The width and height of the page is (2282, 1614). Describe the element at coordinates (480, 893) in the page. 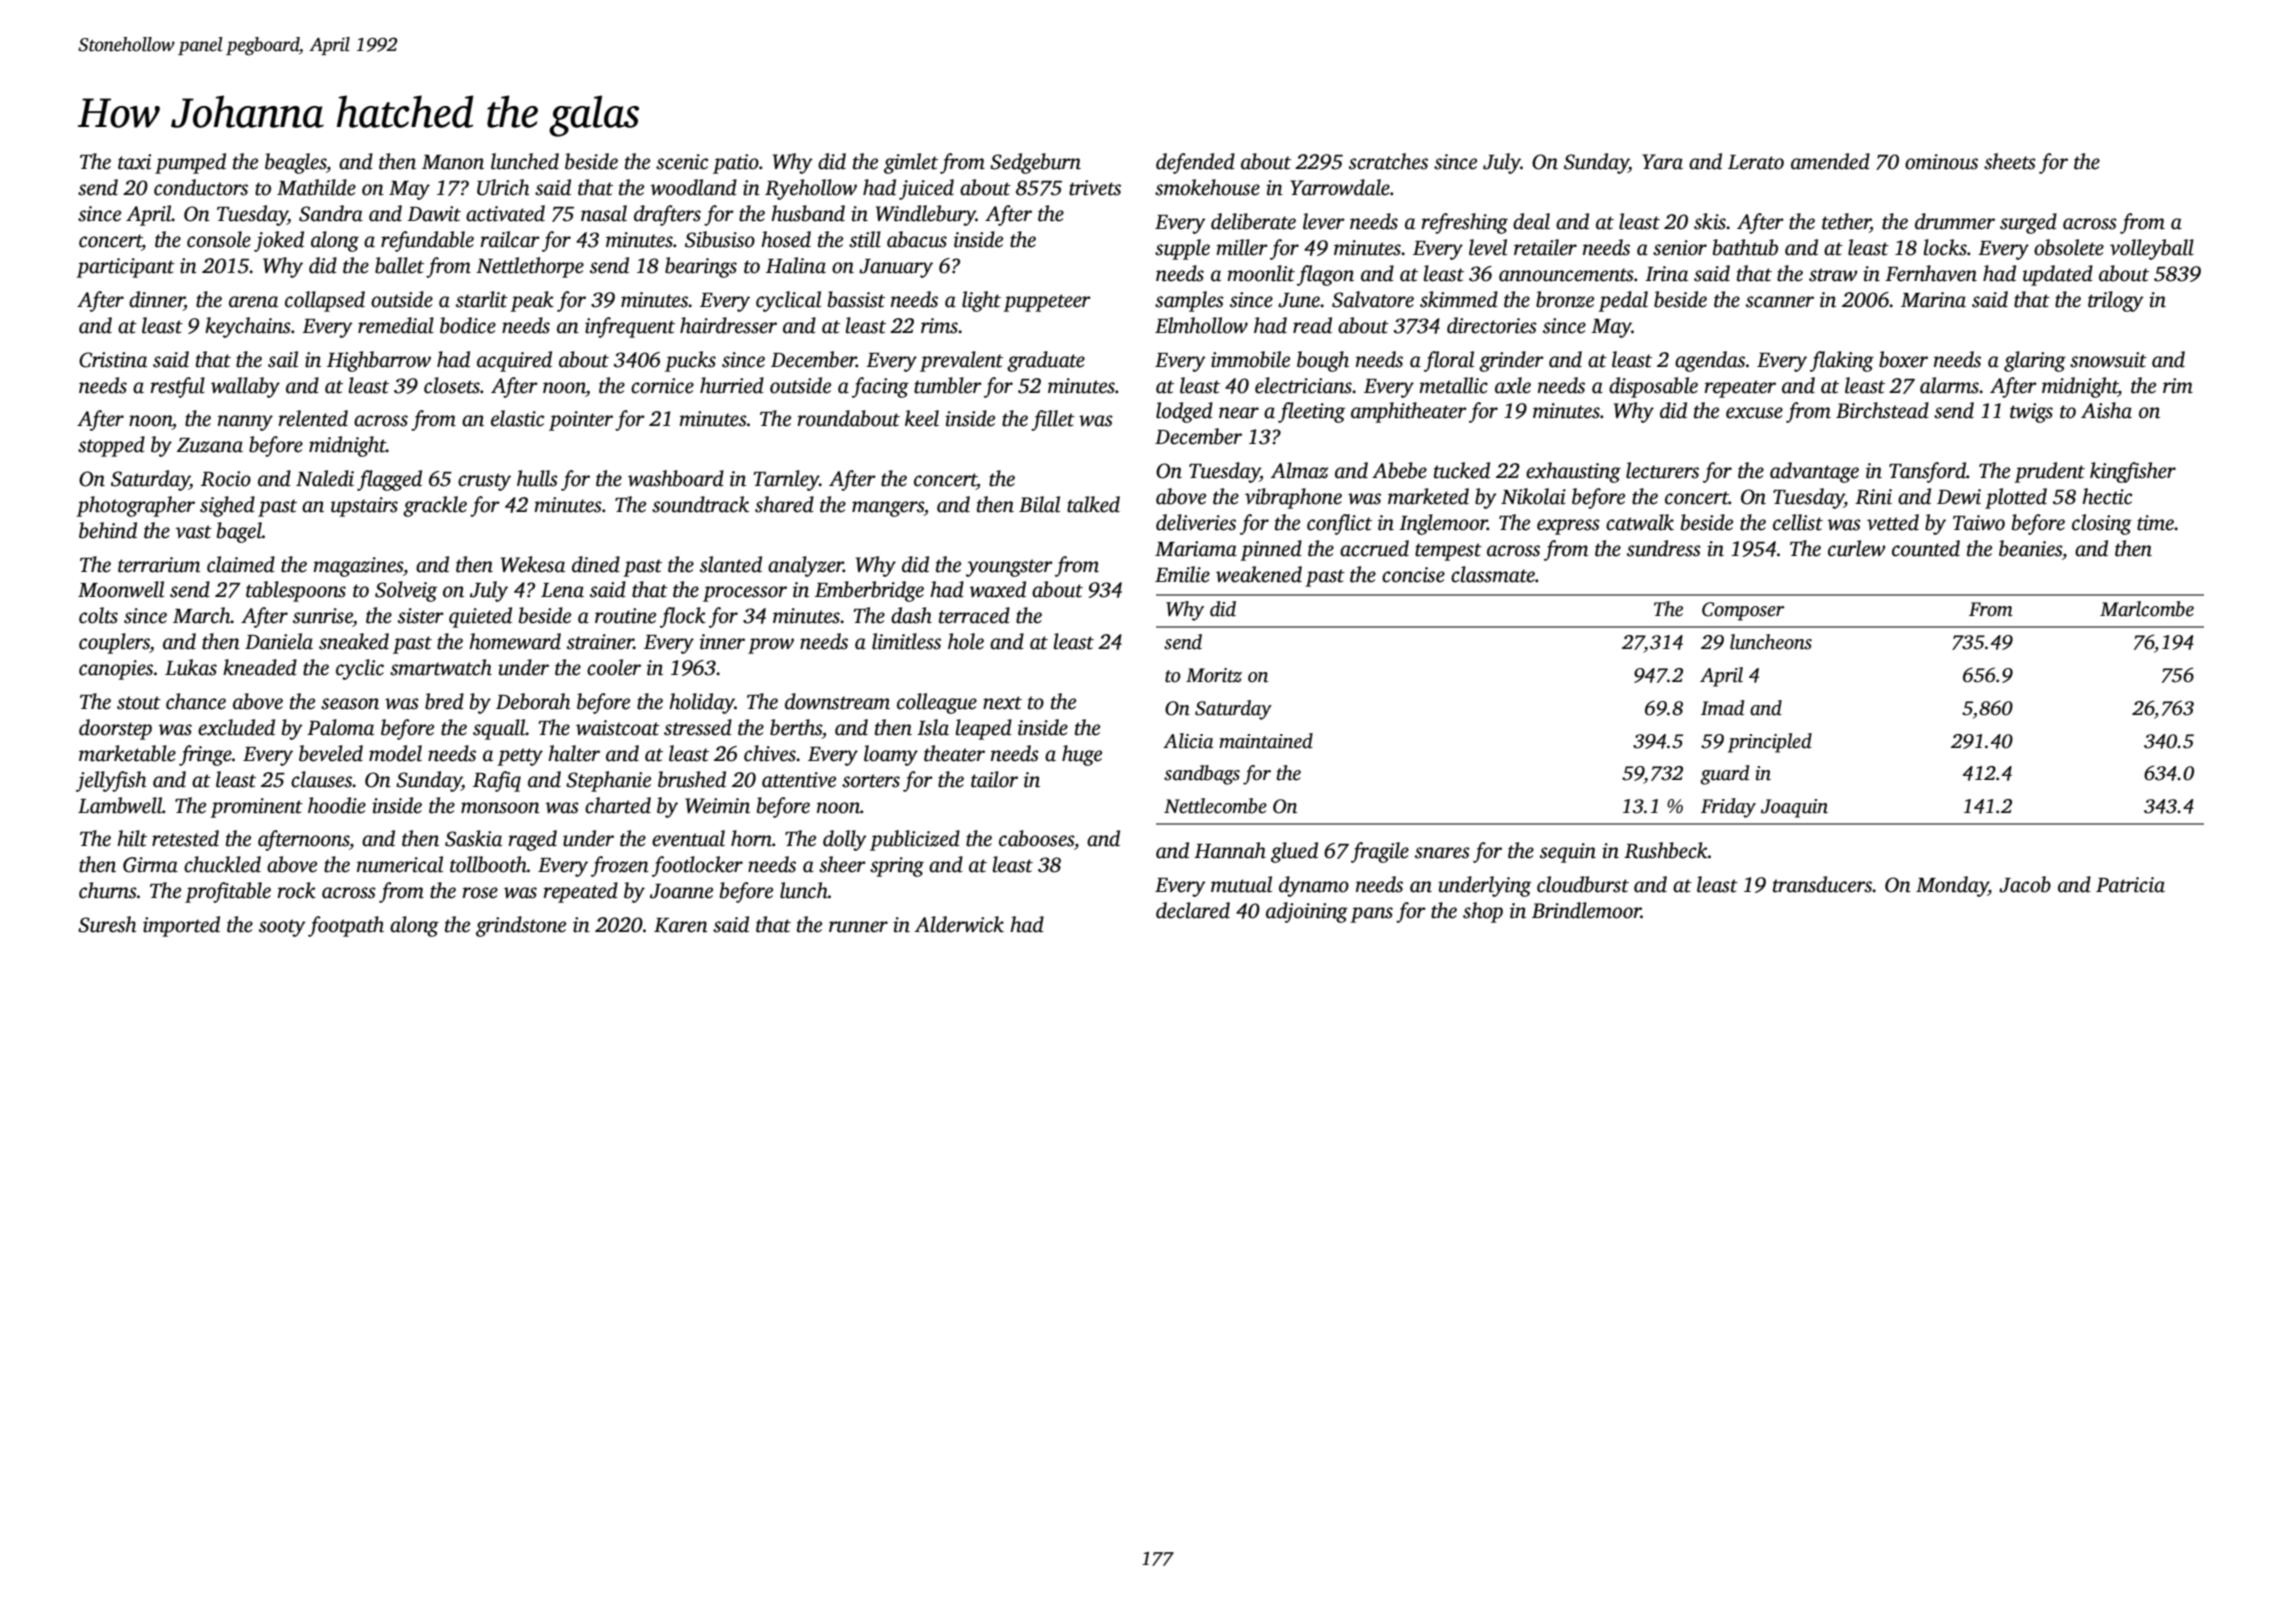

I see `rose` at that location.
